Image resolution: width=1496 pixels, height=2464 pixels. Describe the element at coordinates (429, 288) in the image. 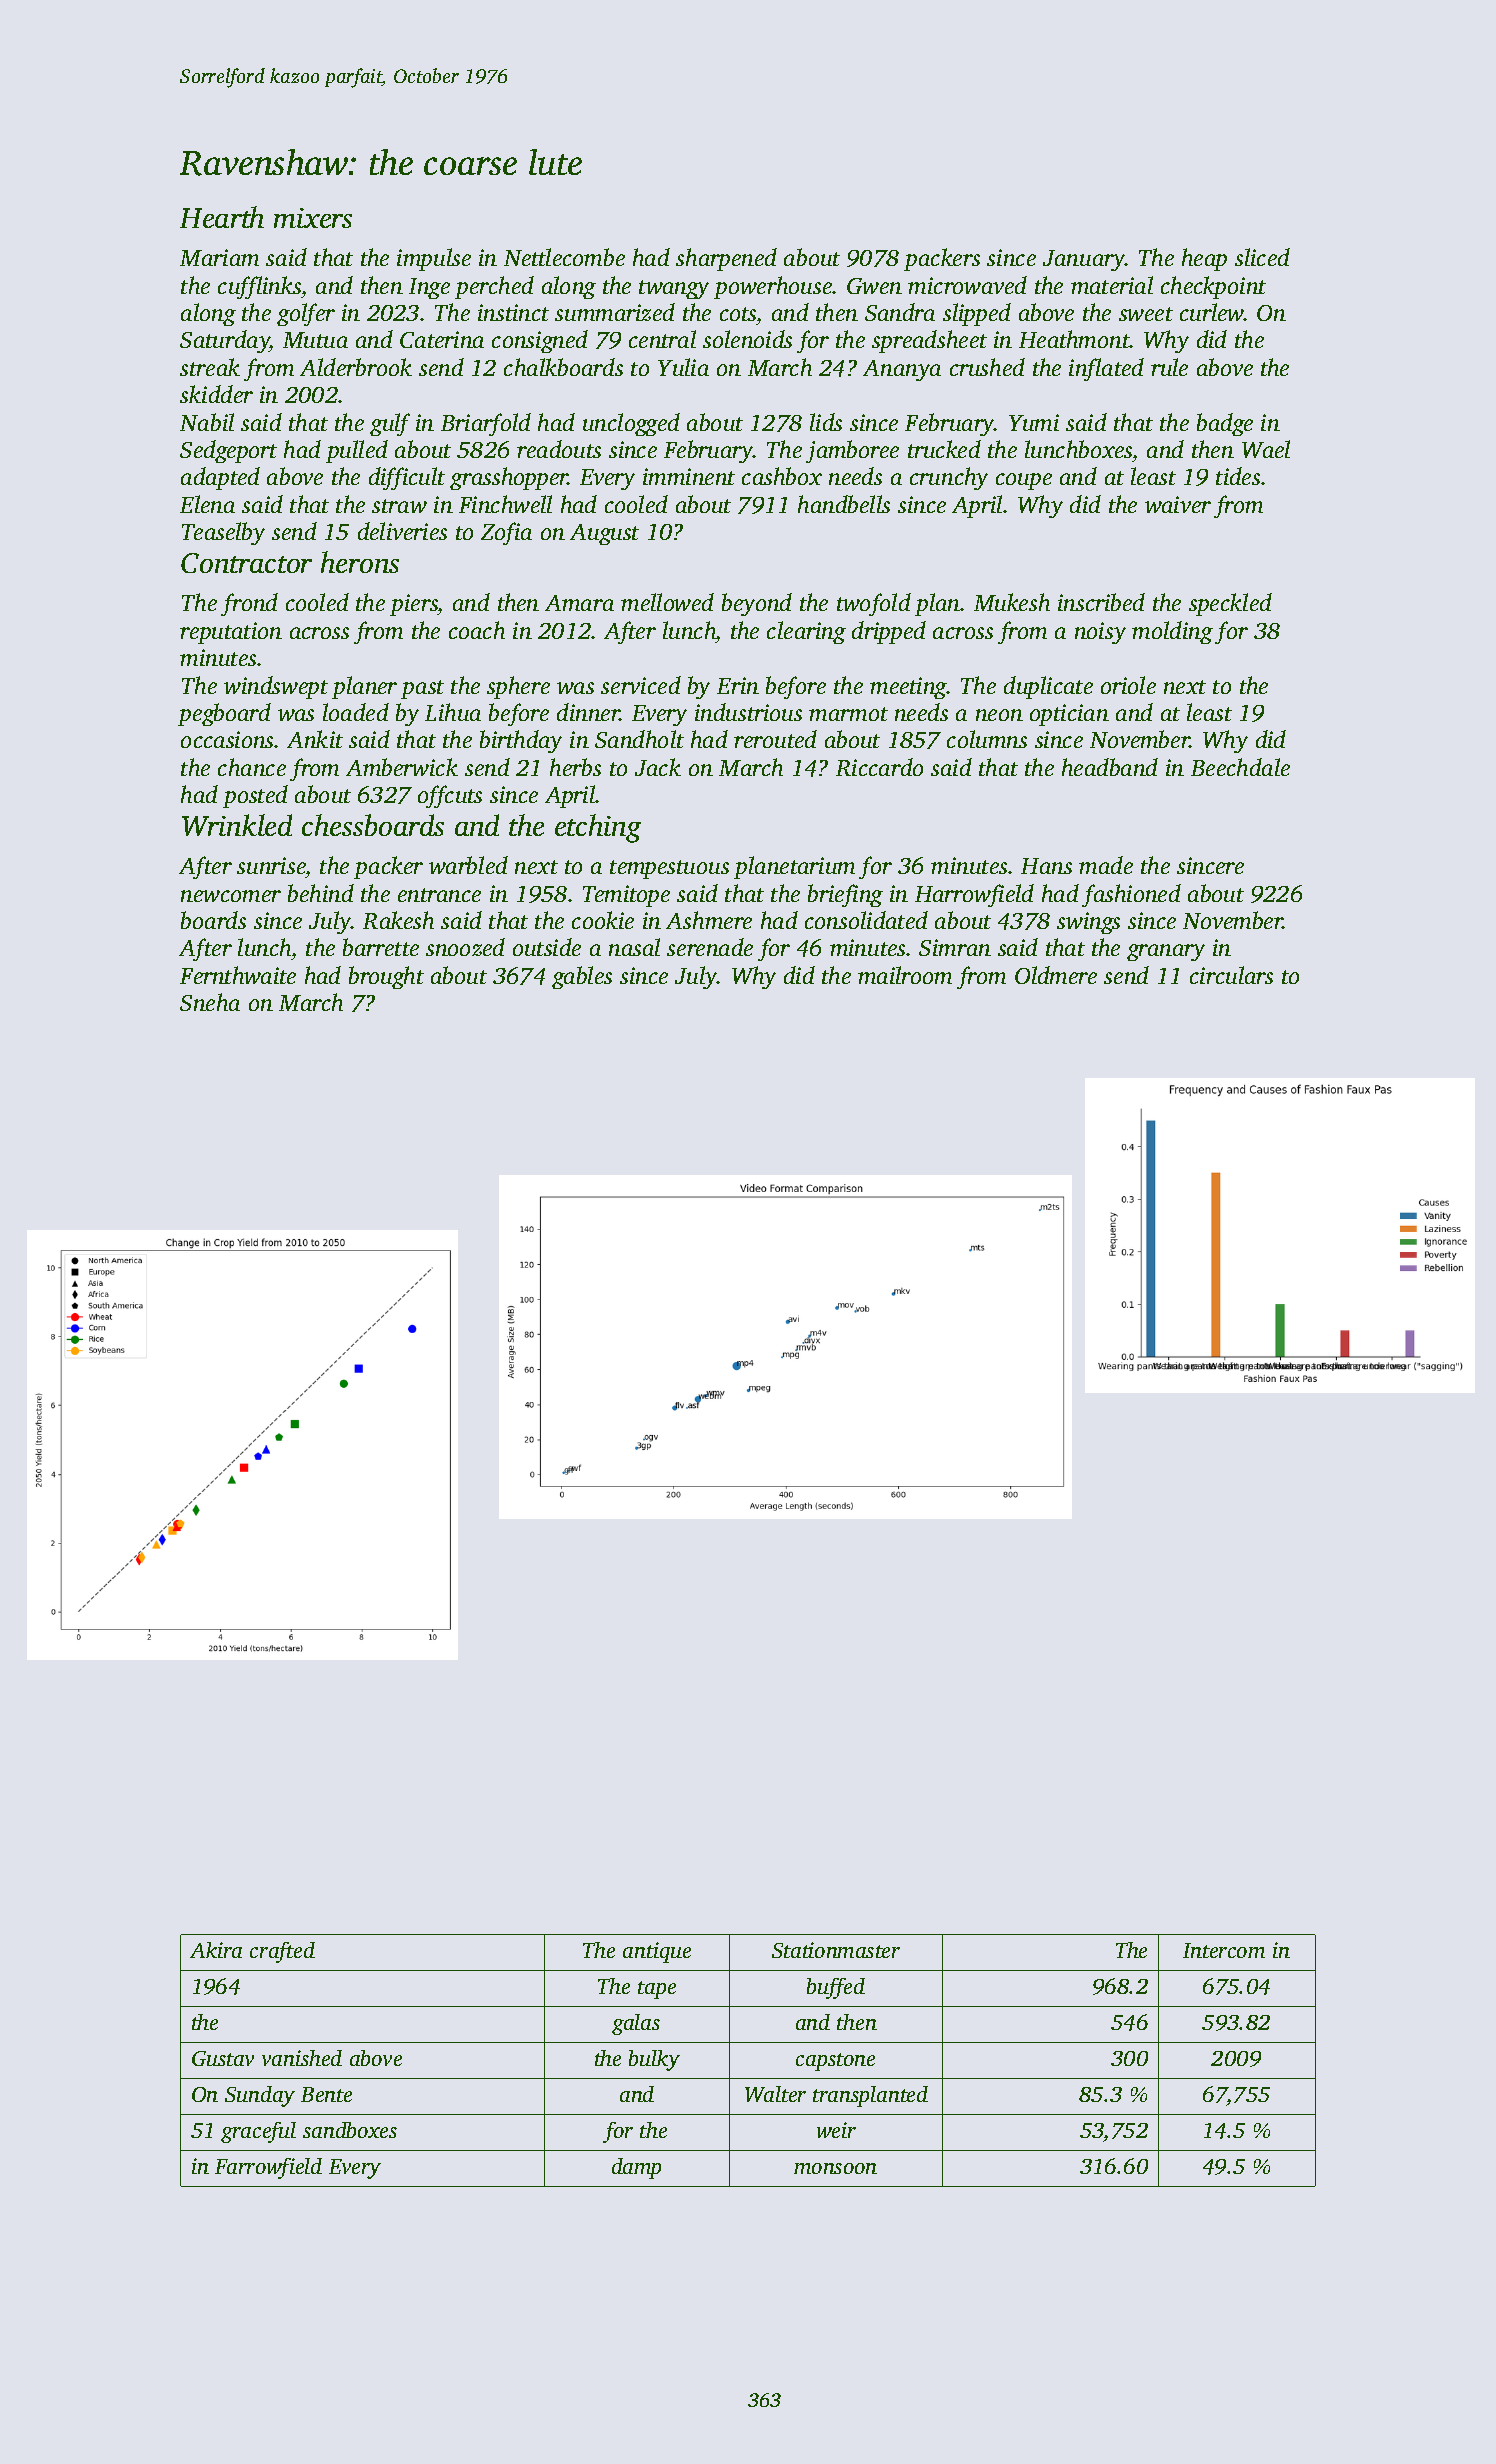

I see `Inge` at that location.
